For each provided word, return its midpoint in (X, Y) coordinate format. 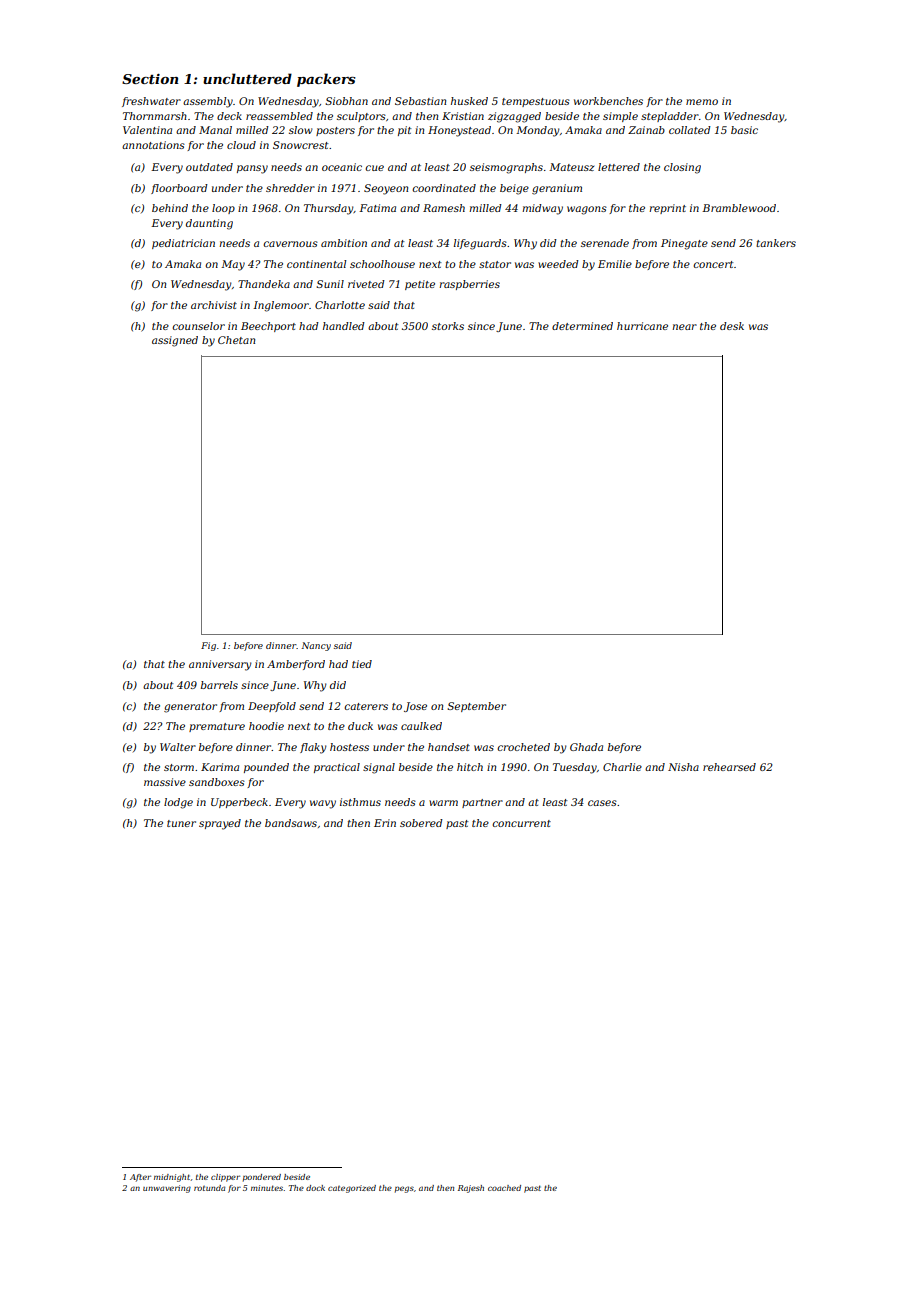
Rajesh (471, 1189)
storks (448, 326)
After (140, 1178)
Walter (178, 747)
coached (504, 1188)
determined (582, 326)
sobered (421, 823)
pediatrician (183, 244)
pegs (404, 1189)
